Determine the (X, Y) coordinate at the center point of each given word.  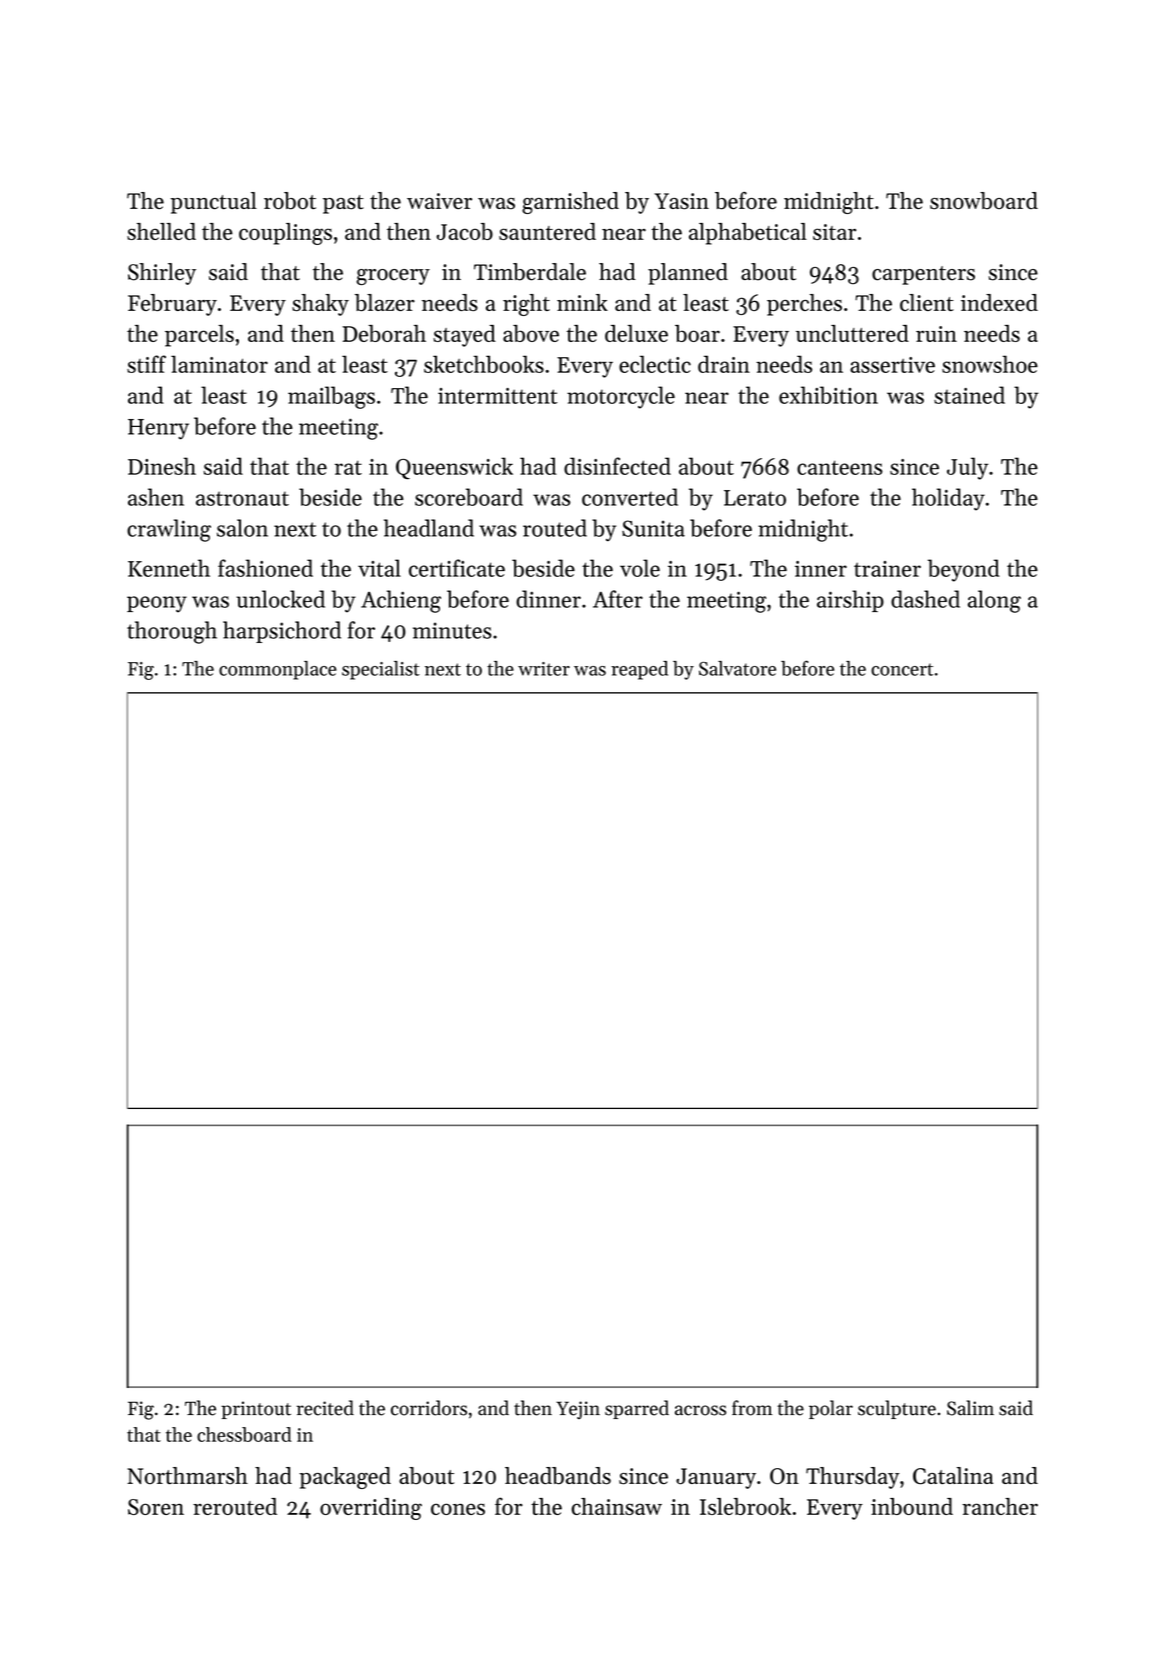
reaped (639, 670)
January (716, 1478)
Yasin (681, 201)
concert (902, 669)
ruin (936, 334)
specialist (381, 670)
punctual (213, 203)
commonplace (278, 670)
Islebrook (745, 1506)
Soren (156, 1507)
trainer (887, 569)
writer (544, 669)
